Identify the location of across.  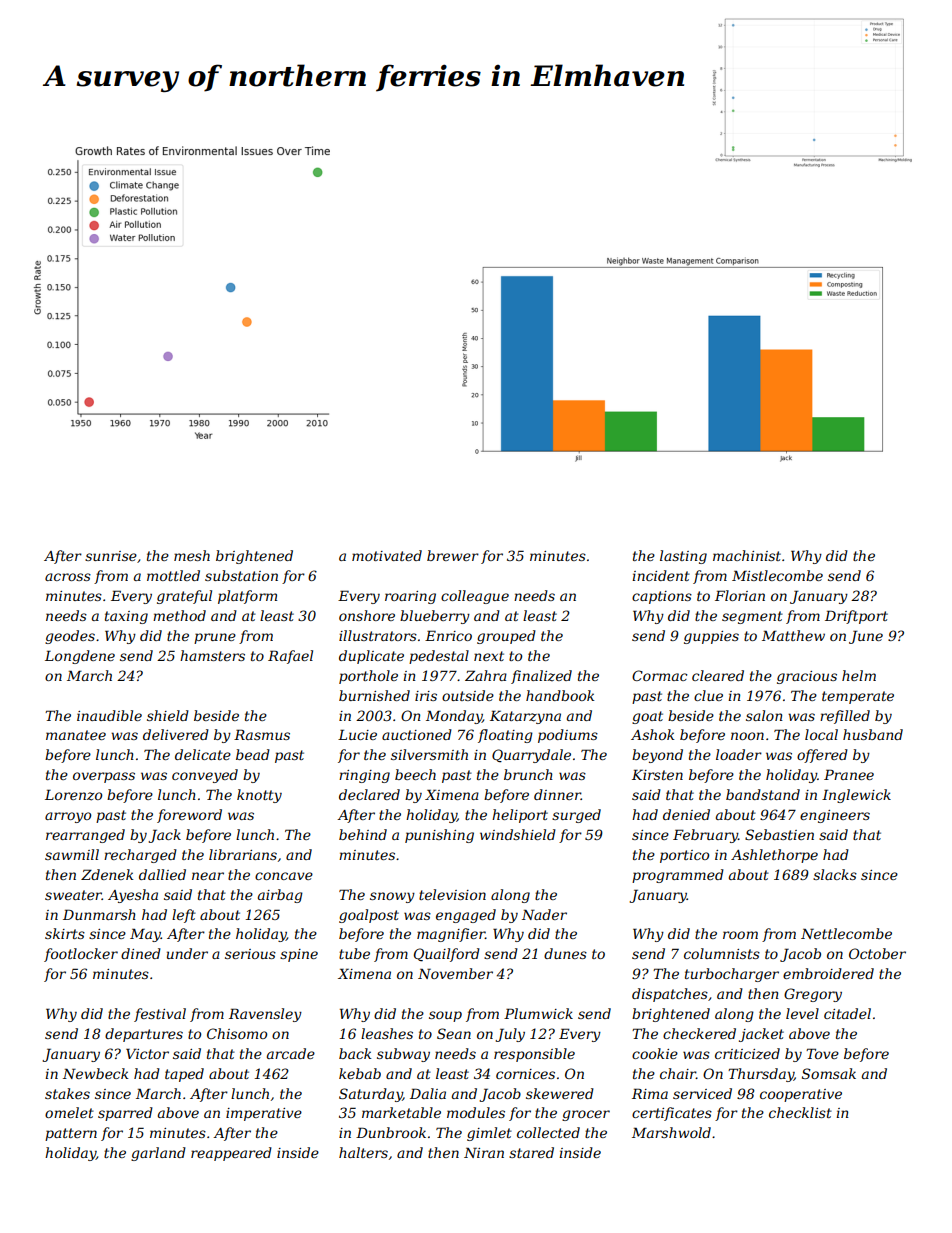
(68, 577).
